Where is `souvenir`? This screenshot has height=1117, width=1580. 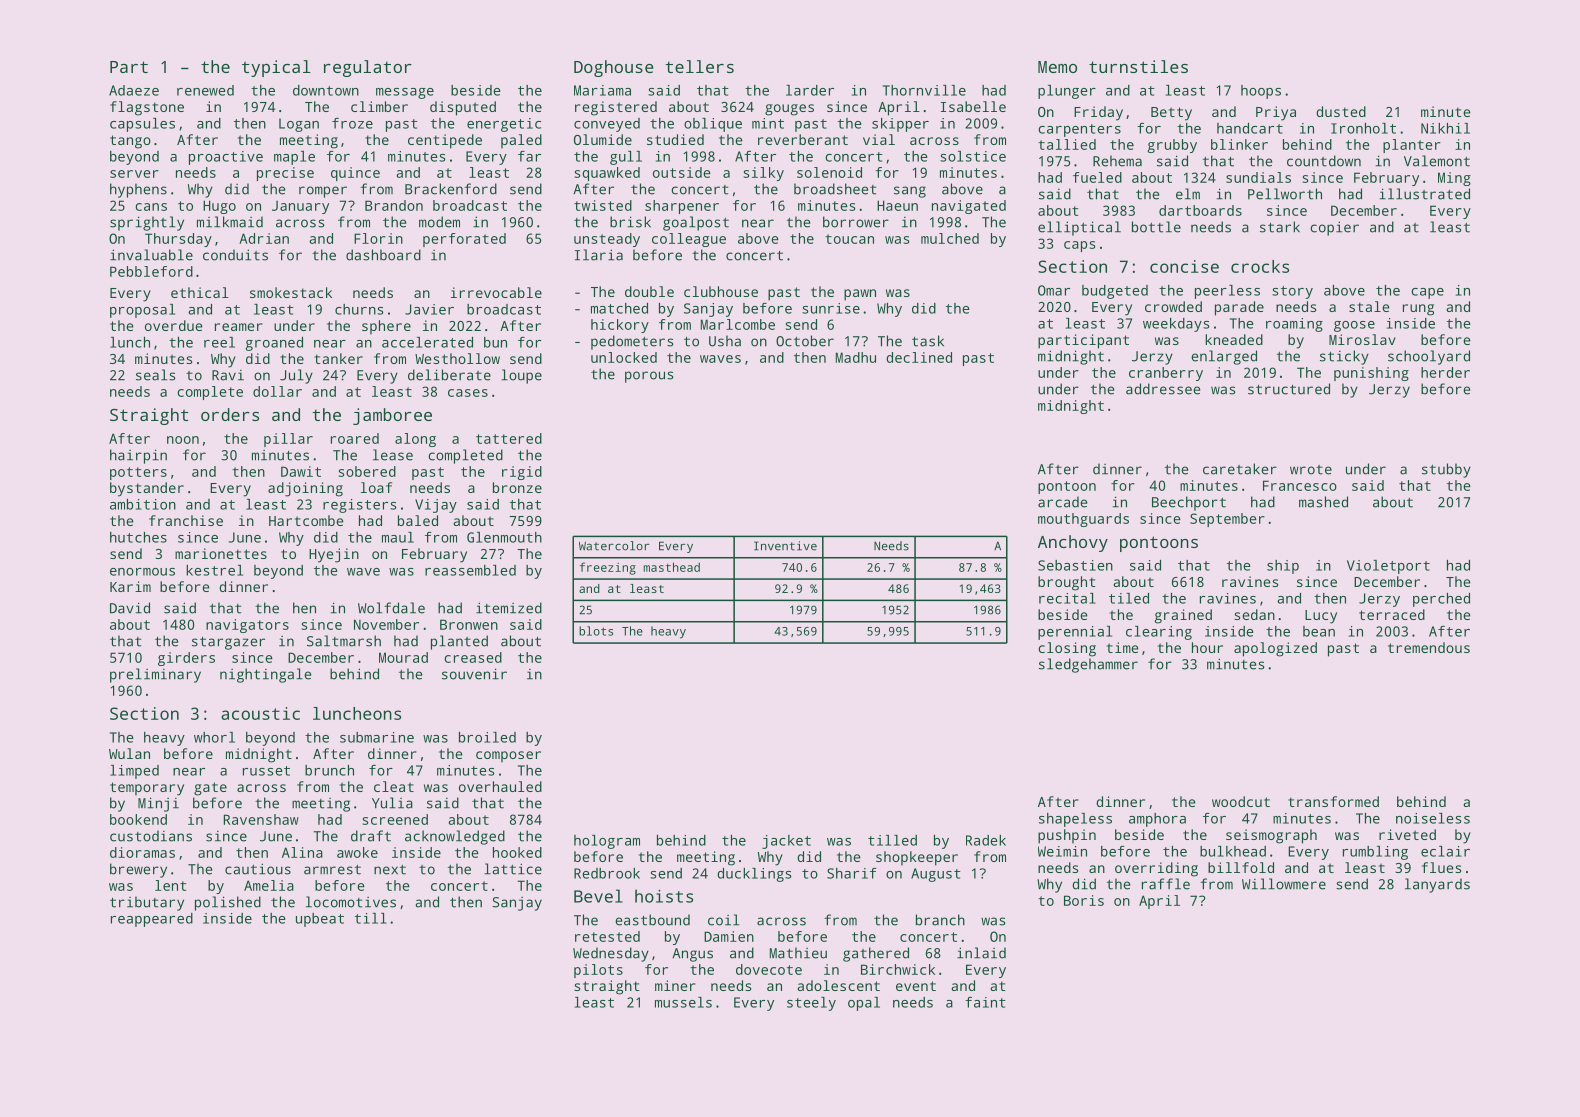
souvenir is located at coordinates (474, 674).
